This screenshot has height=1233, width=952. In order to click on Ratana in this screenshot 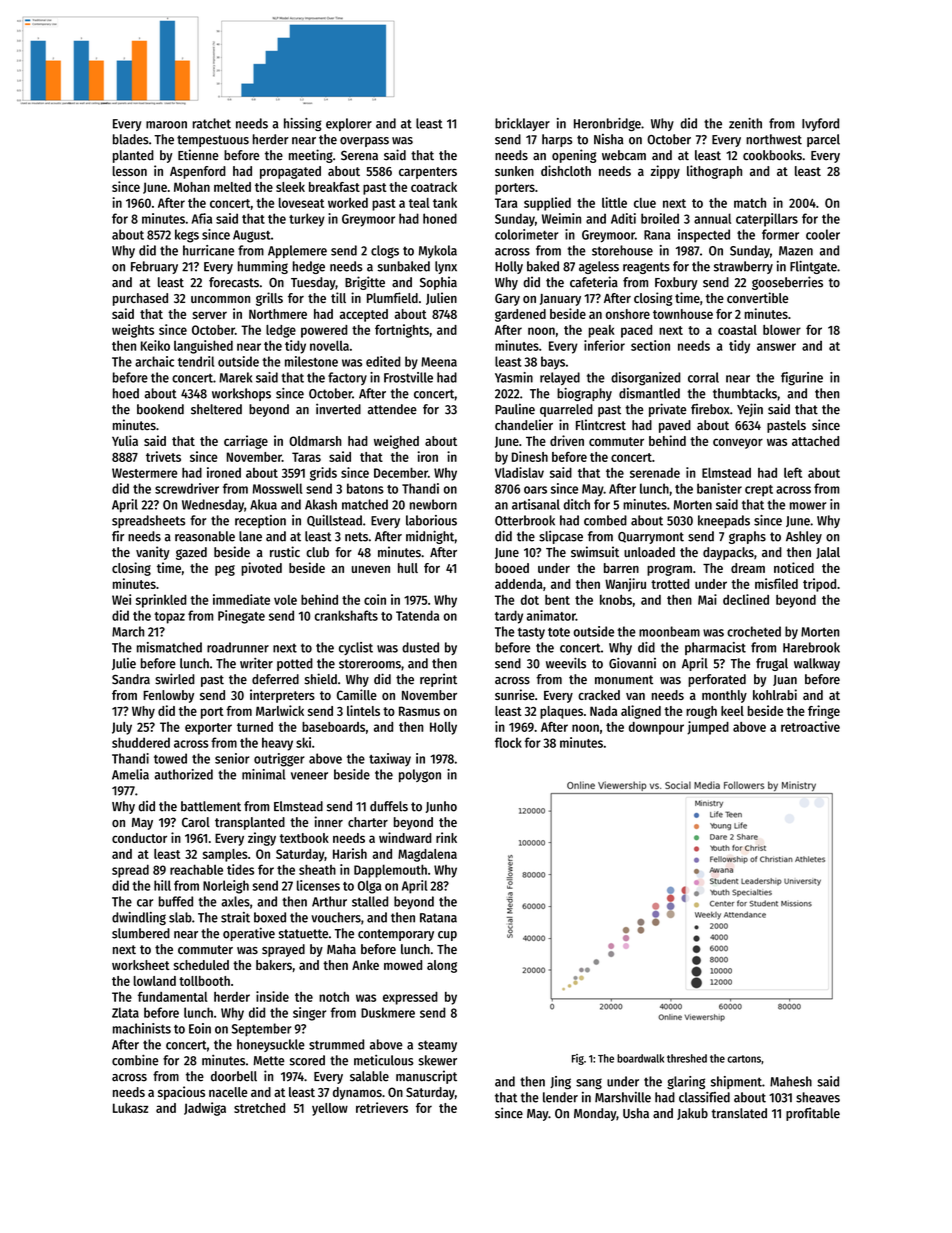, I will do `click(438, 918)`.
